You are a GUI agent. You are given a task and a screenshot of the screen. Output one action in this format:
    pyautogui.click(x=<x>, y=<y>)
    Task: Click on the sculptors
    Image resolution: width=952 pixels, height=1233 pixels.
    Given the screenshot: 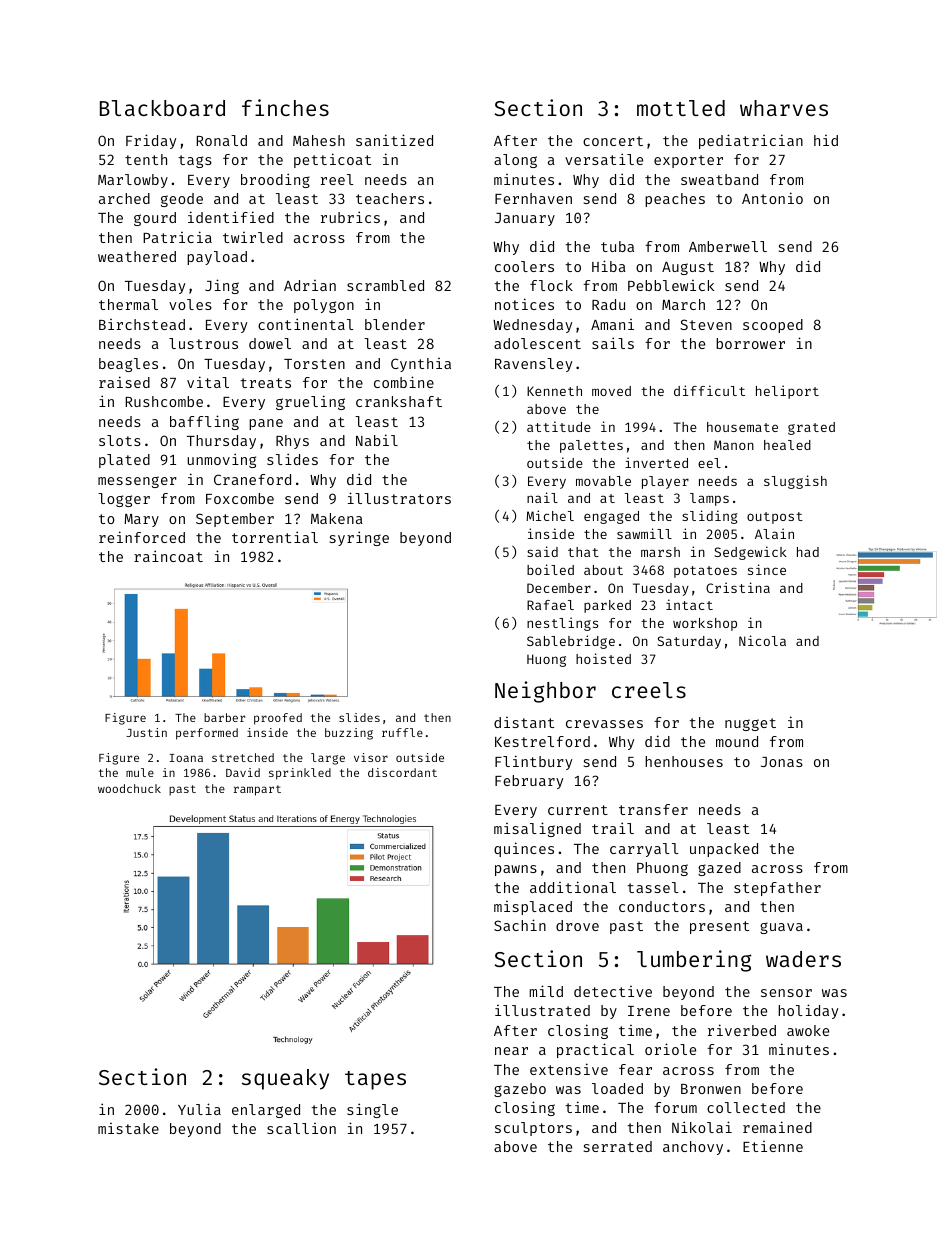 What is the action you would take?
    pyautogui.click(x=533, y=1129)
